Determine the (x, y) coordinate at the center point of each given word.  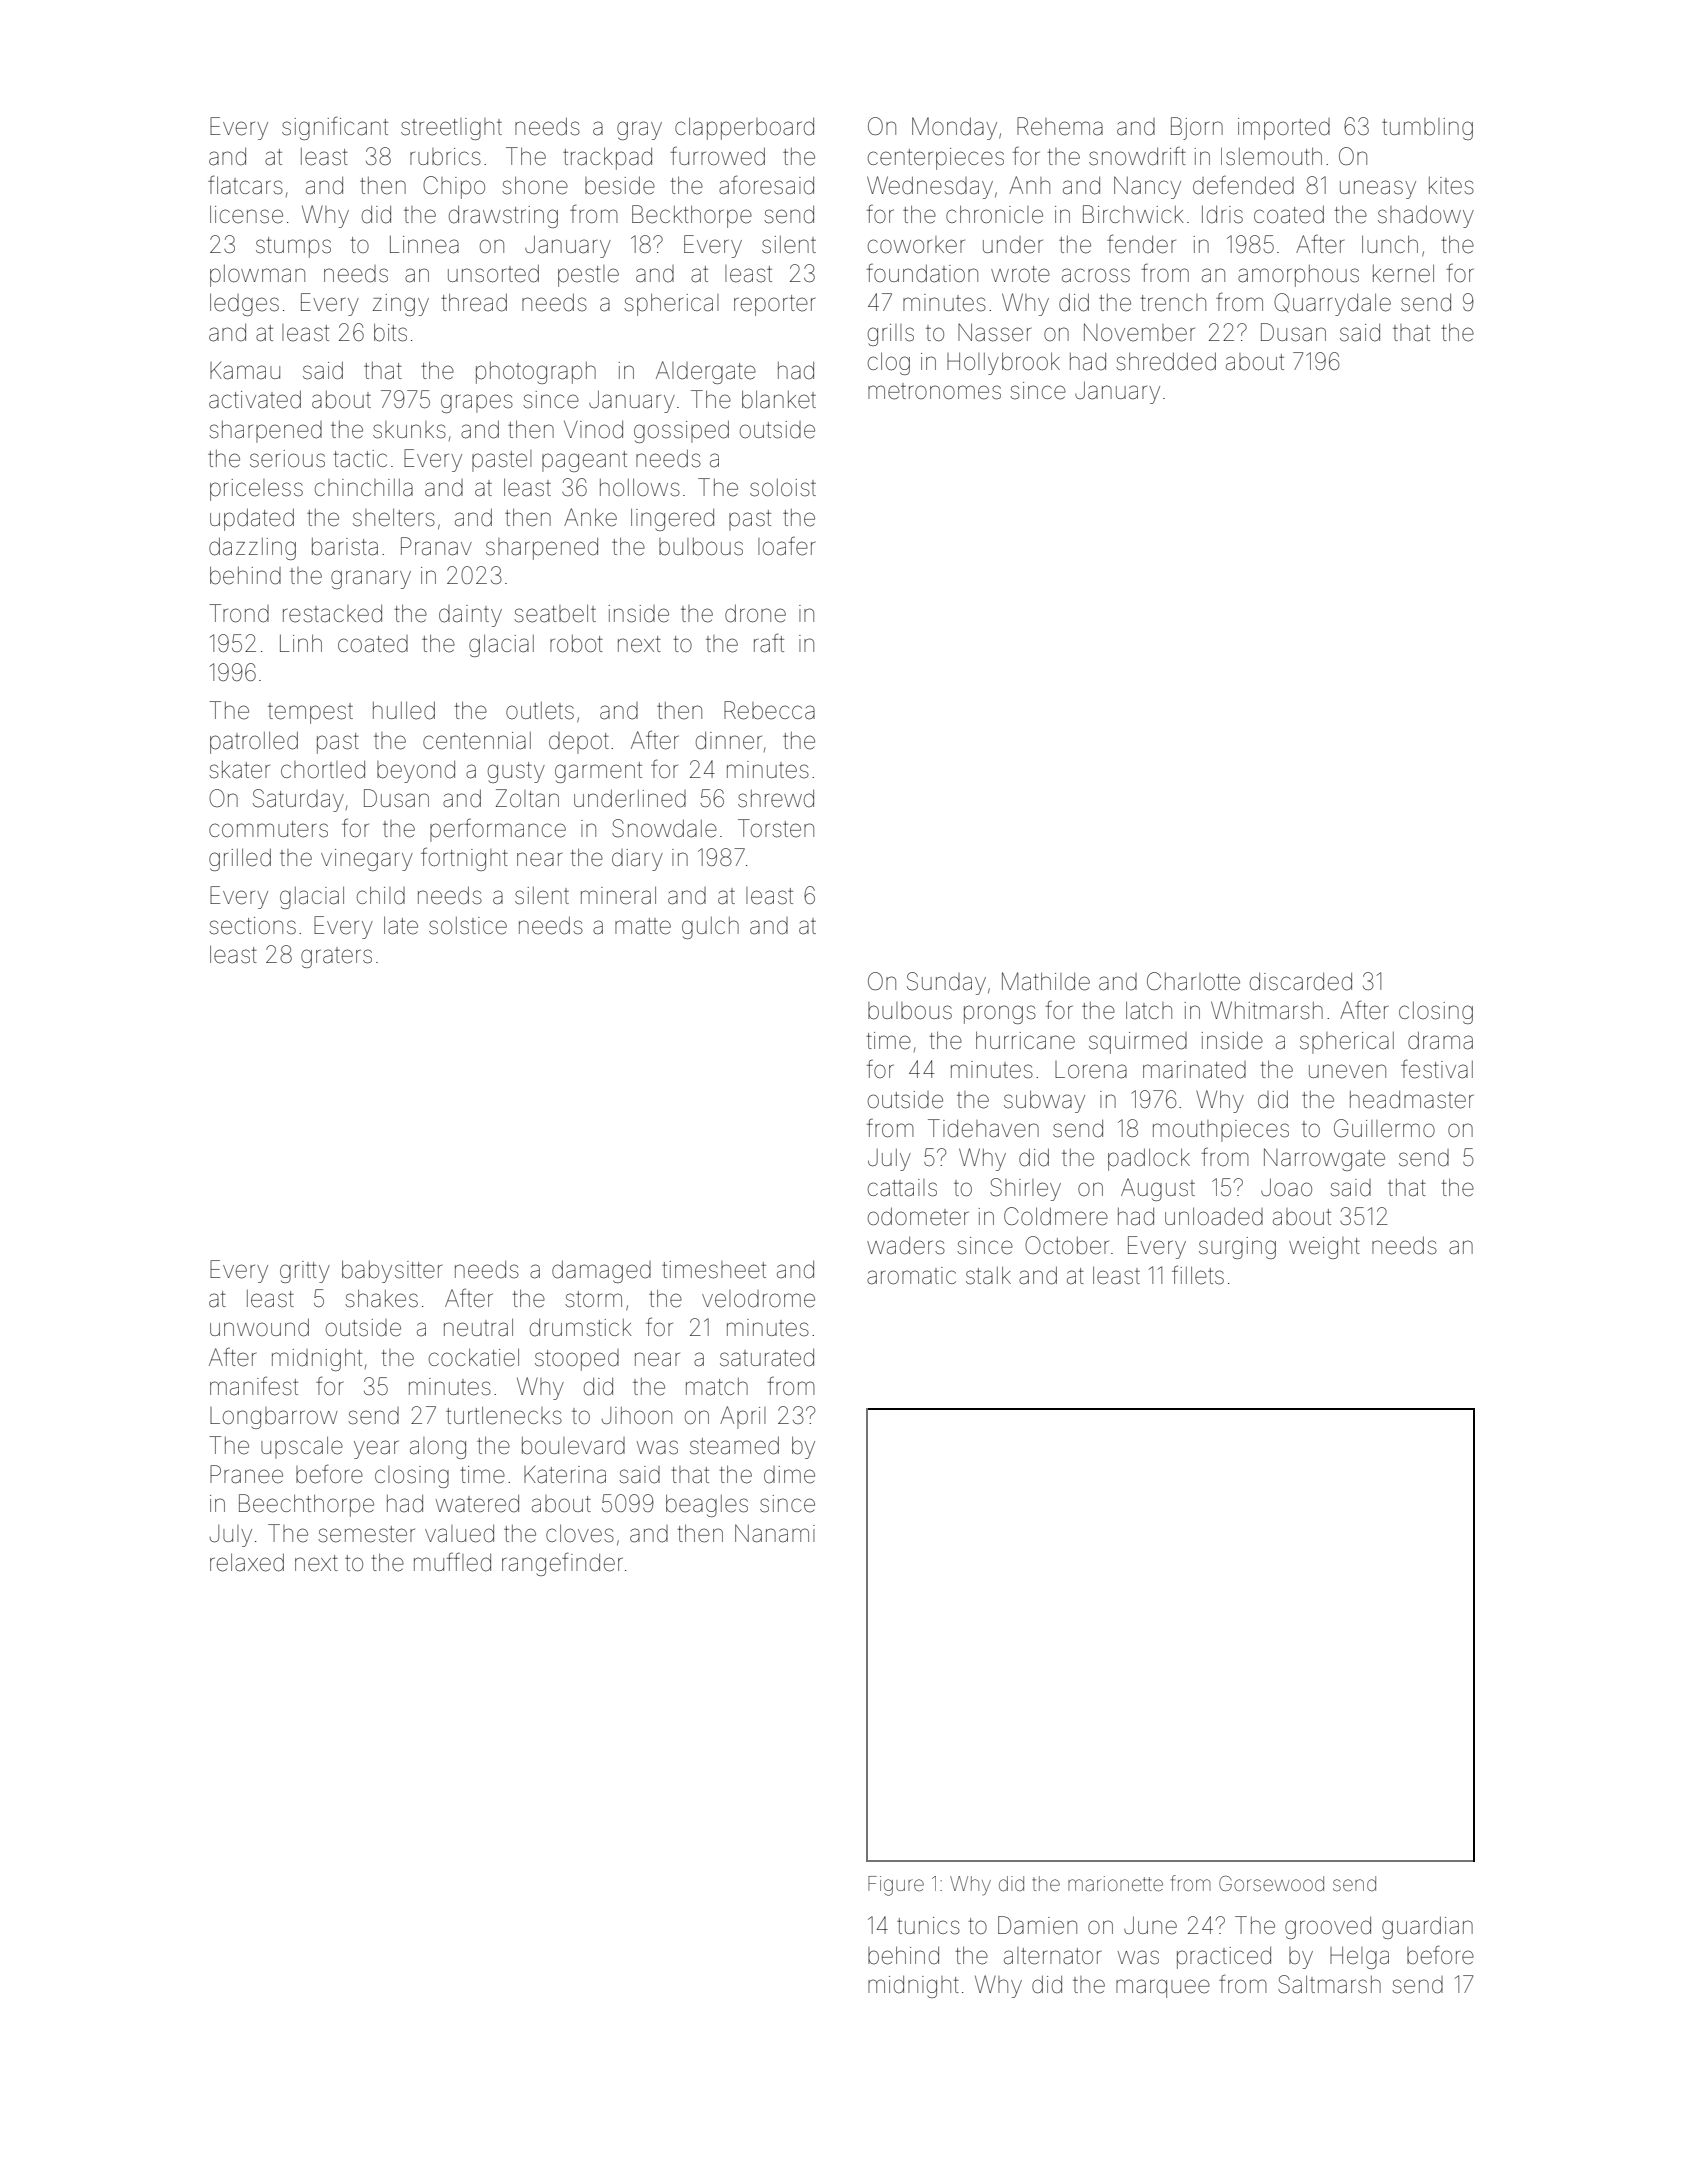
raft (769, 643)
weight (1324, 1248)
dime (789, 1475)
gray (639, 130)
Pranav (436, 546)
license (246, 214)
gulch (710, 928)
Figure (896, 1886)
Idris (1222, 215)
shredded (1166, 361)
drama (1440, 1040)
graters (336, 957)
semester (366, 1534)
